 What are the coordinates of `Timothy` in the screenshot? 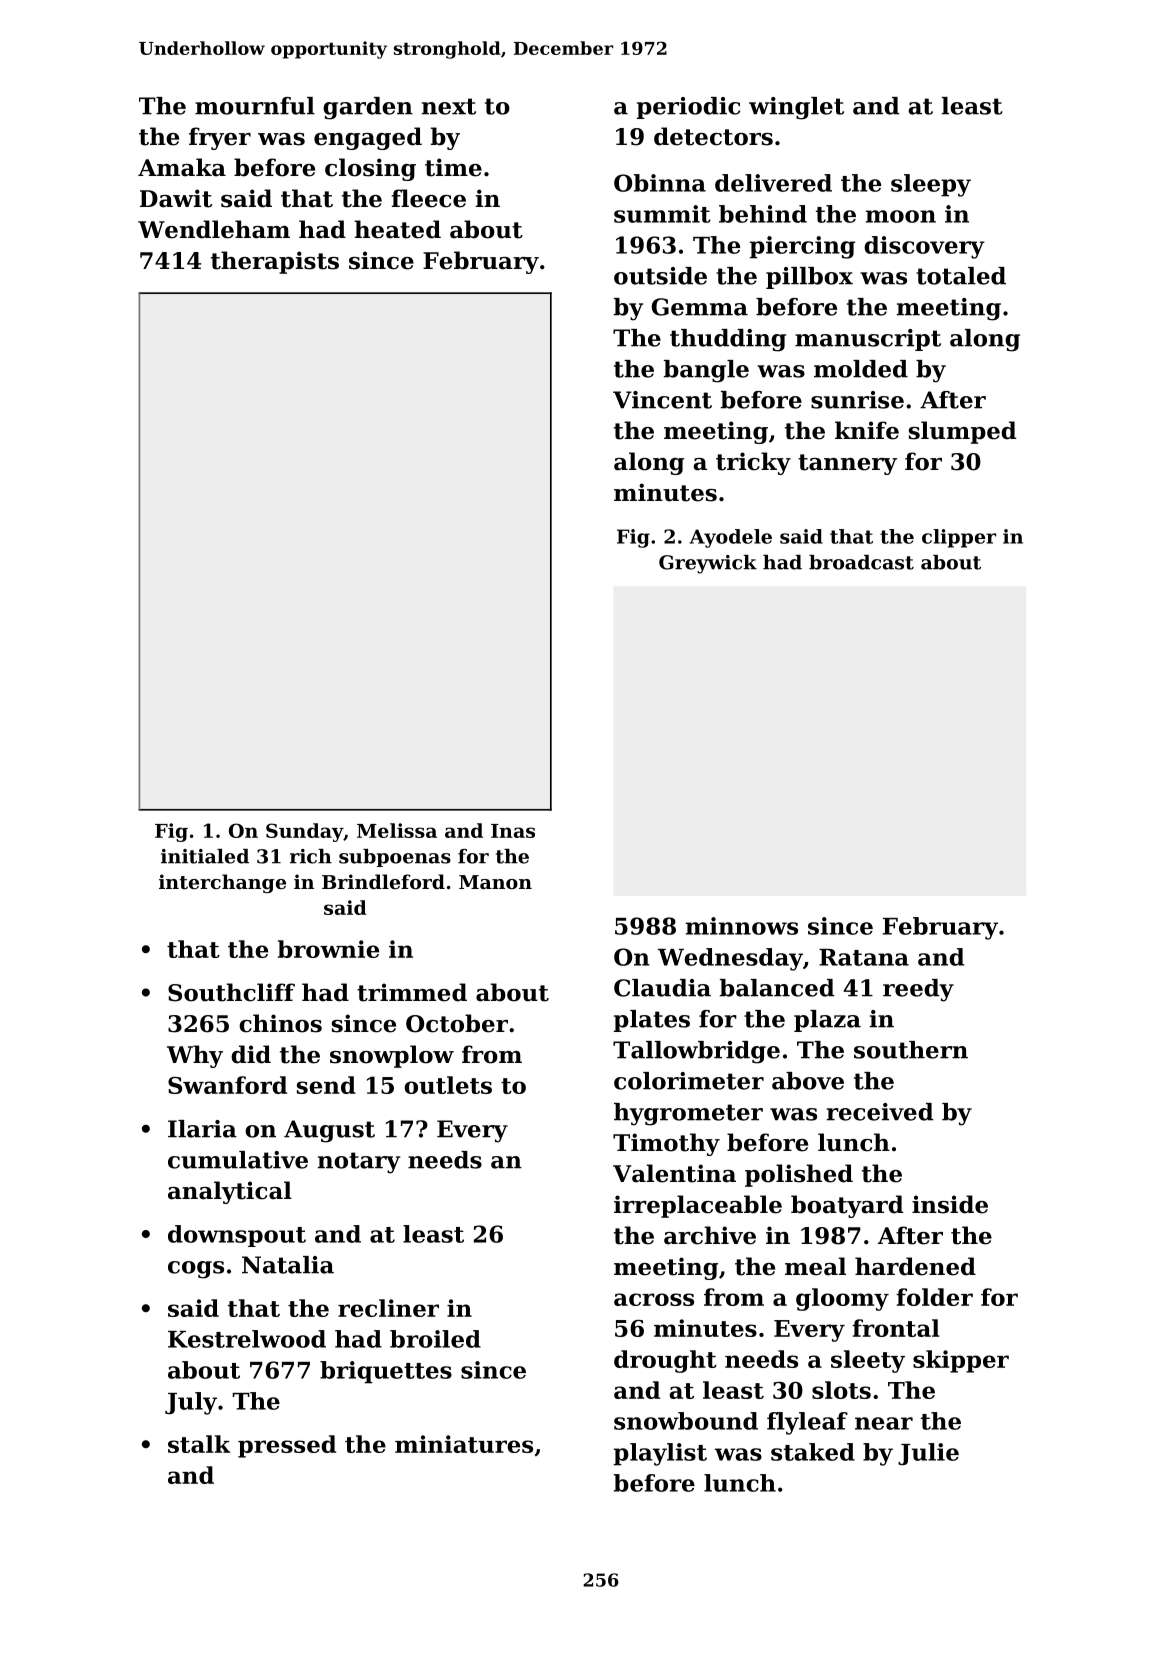 It's located at (666, 1144).
